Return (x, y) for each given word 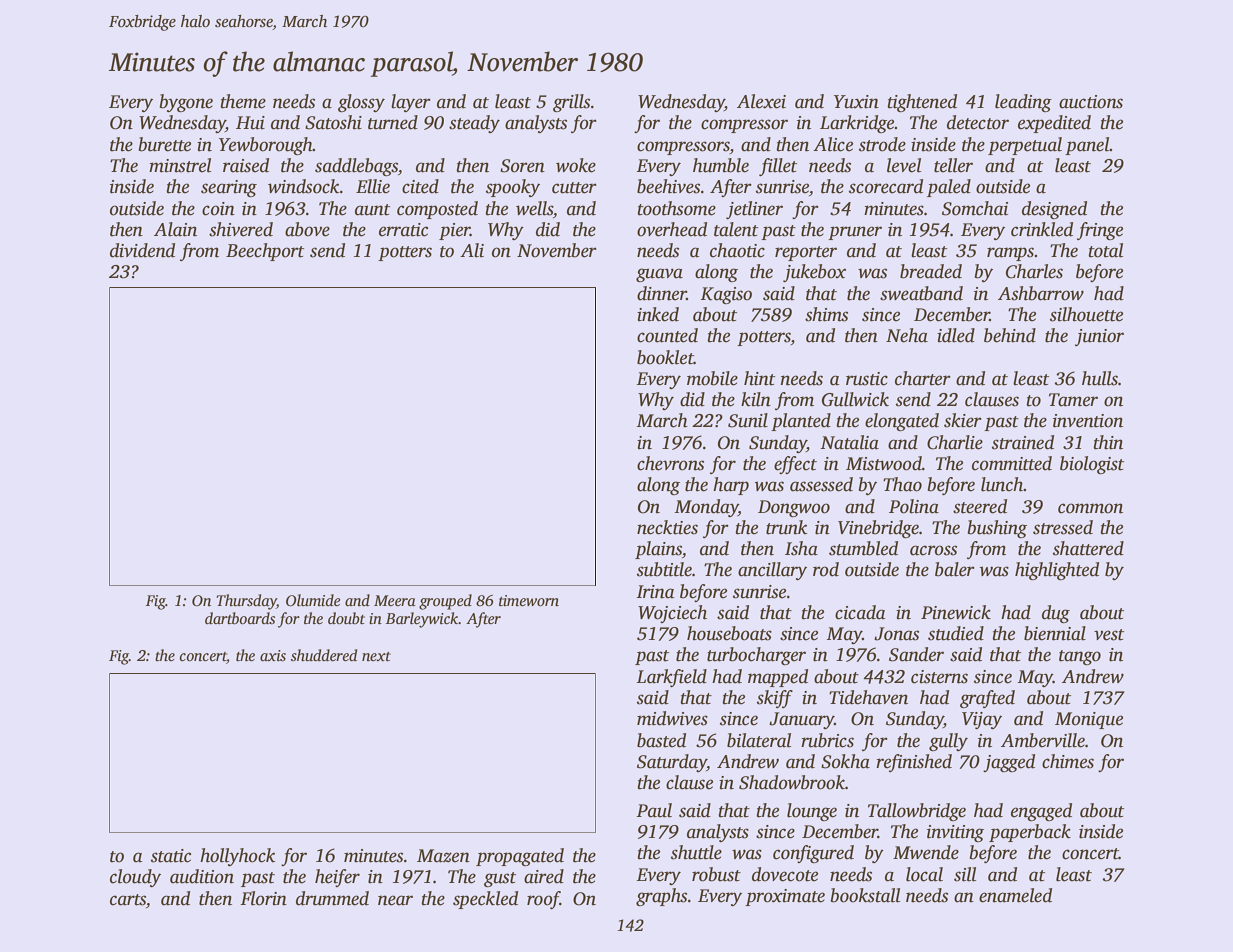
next (376, 656)
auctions (1091, 102)
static (171, 856)
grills (571, 103)
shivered (241, 229)
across (933, 550)
